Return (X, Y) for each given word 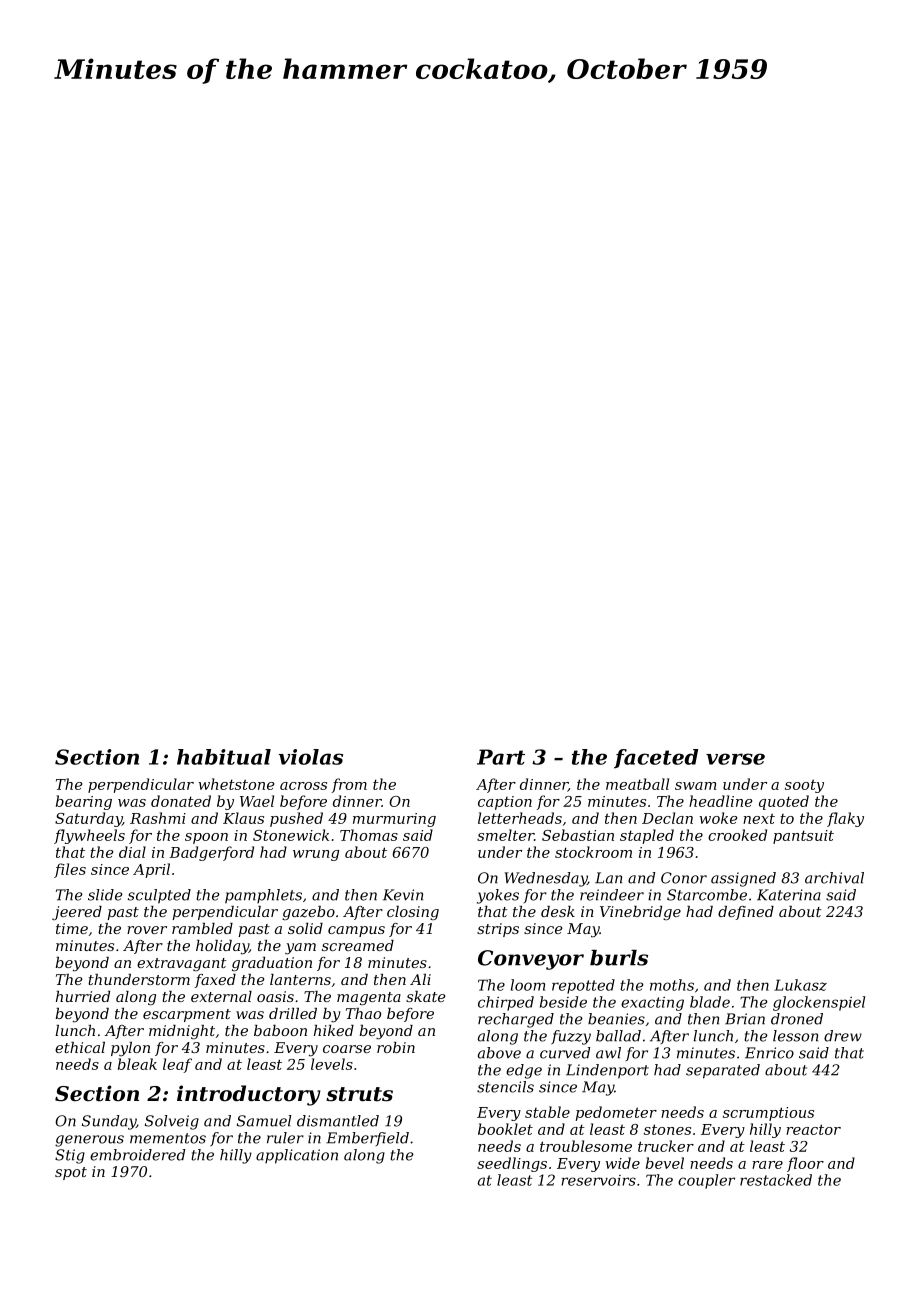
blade (710, 1002)
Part (501, 757)
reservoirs (598, 1180)
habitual (224, 757)
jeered (77, 913)
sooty (804, 786)
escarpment (187, 1015)
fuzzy (571, 1037)
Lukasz (800, 985)
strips (498, 930)
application (297, 1156)
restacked (776, 1180)
